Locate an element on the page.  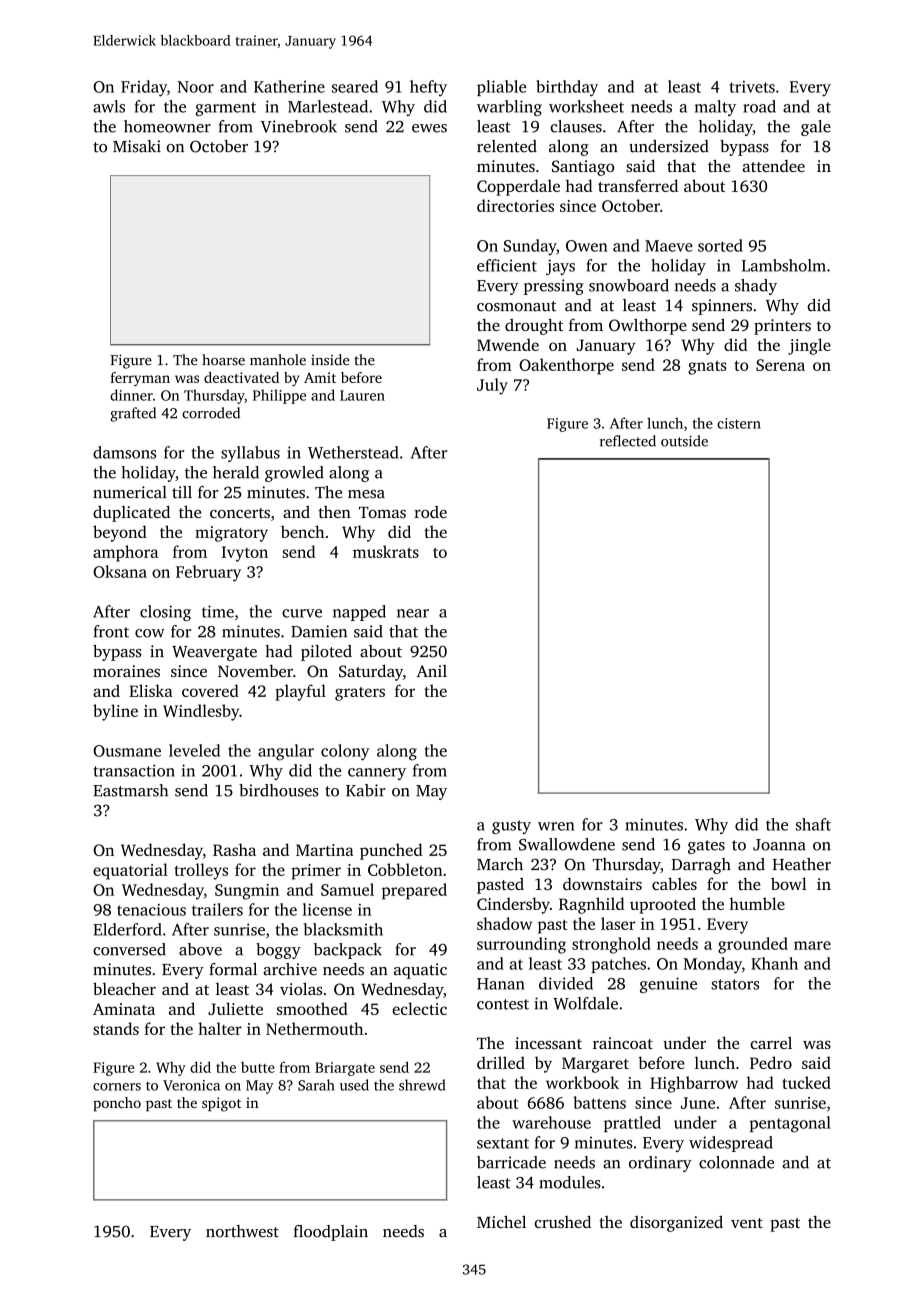
Noor is located at coordinates (195, 87).
